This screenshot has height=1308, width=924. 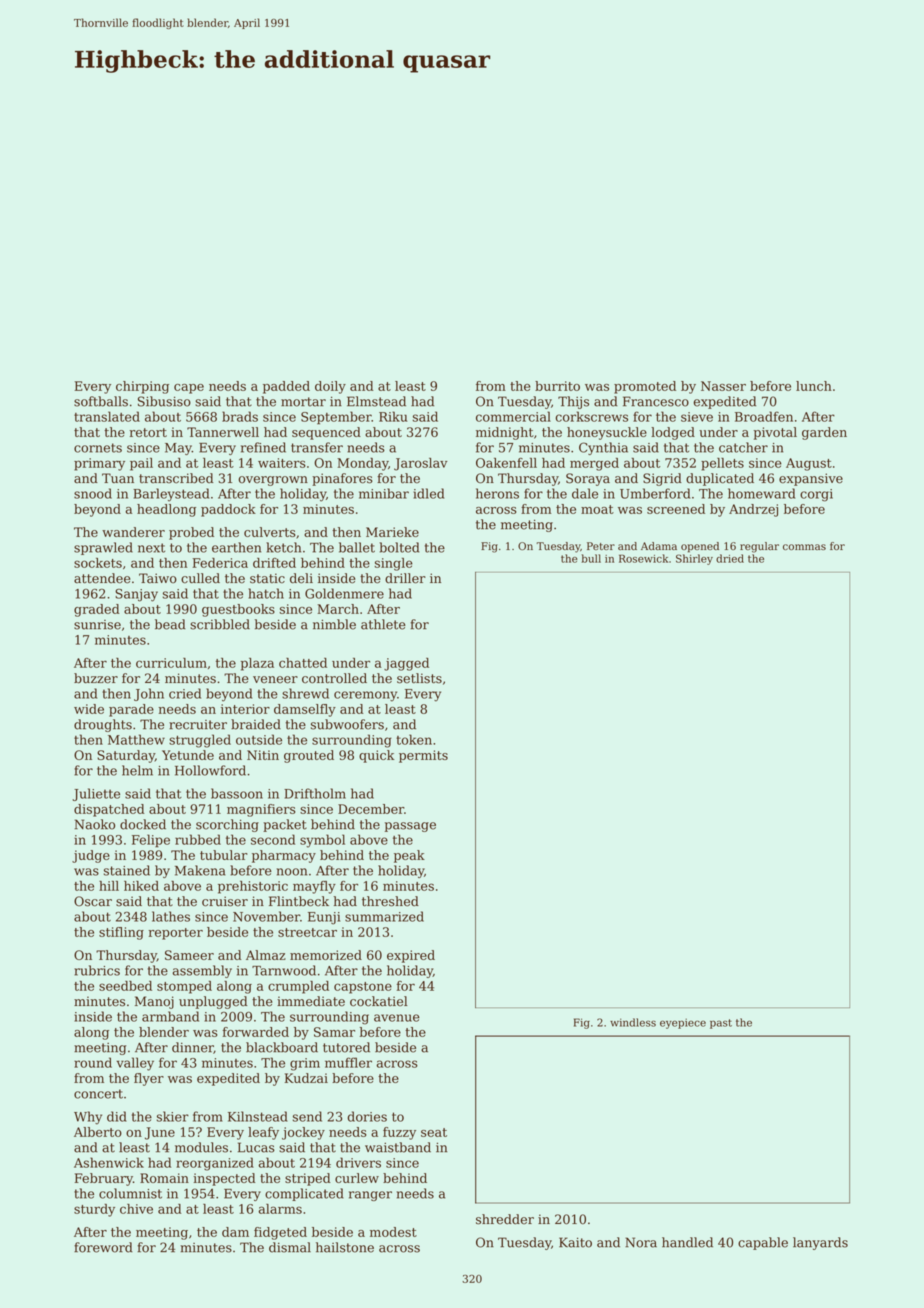 I want to click on eyepiece, so click(x=683, y=1023).
